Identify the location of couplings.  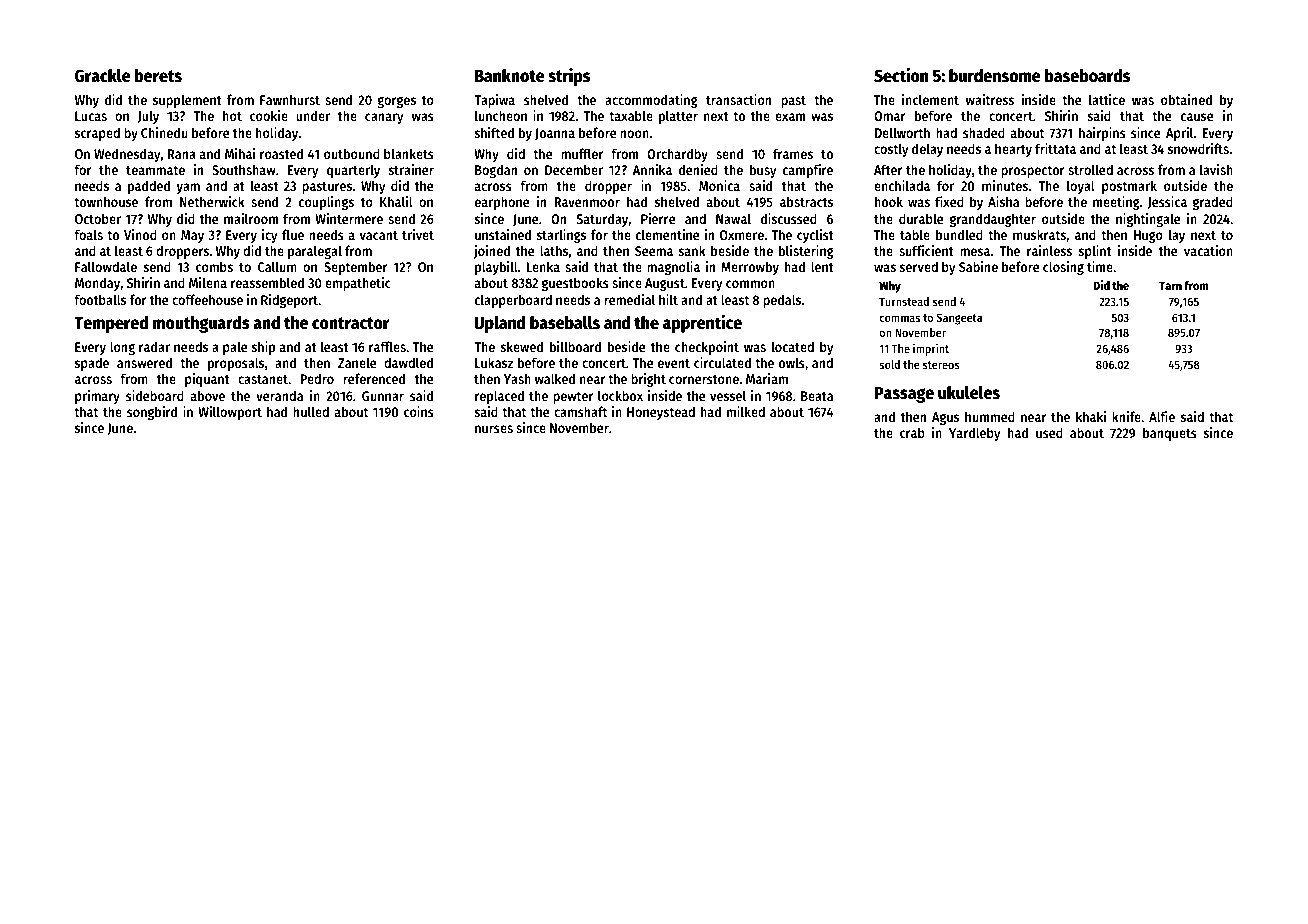
(326, 203).
